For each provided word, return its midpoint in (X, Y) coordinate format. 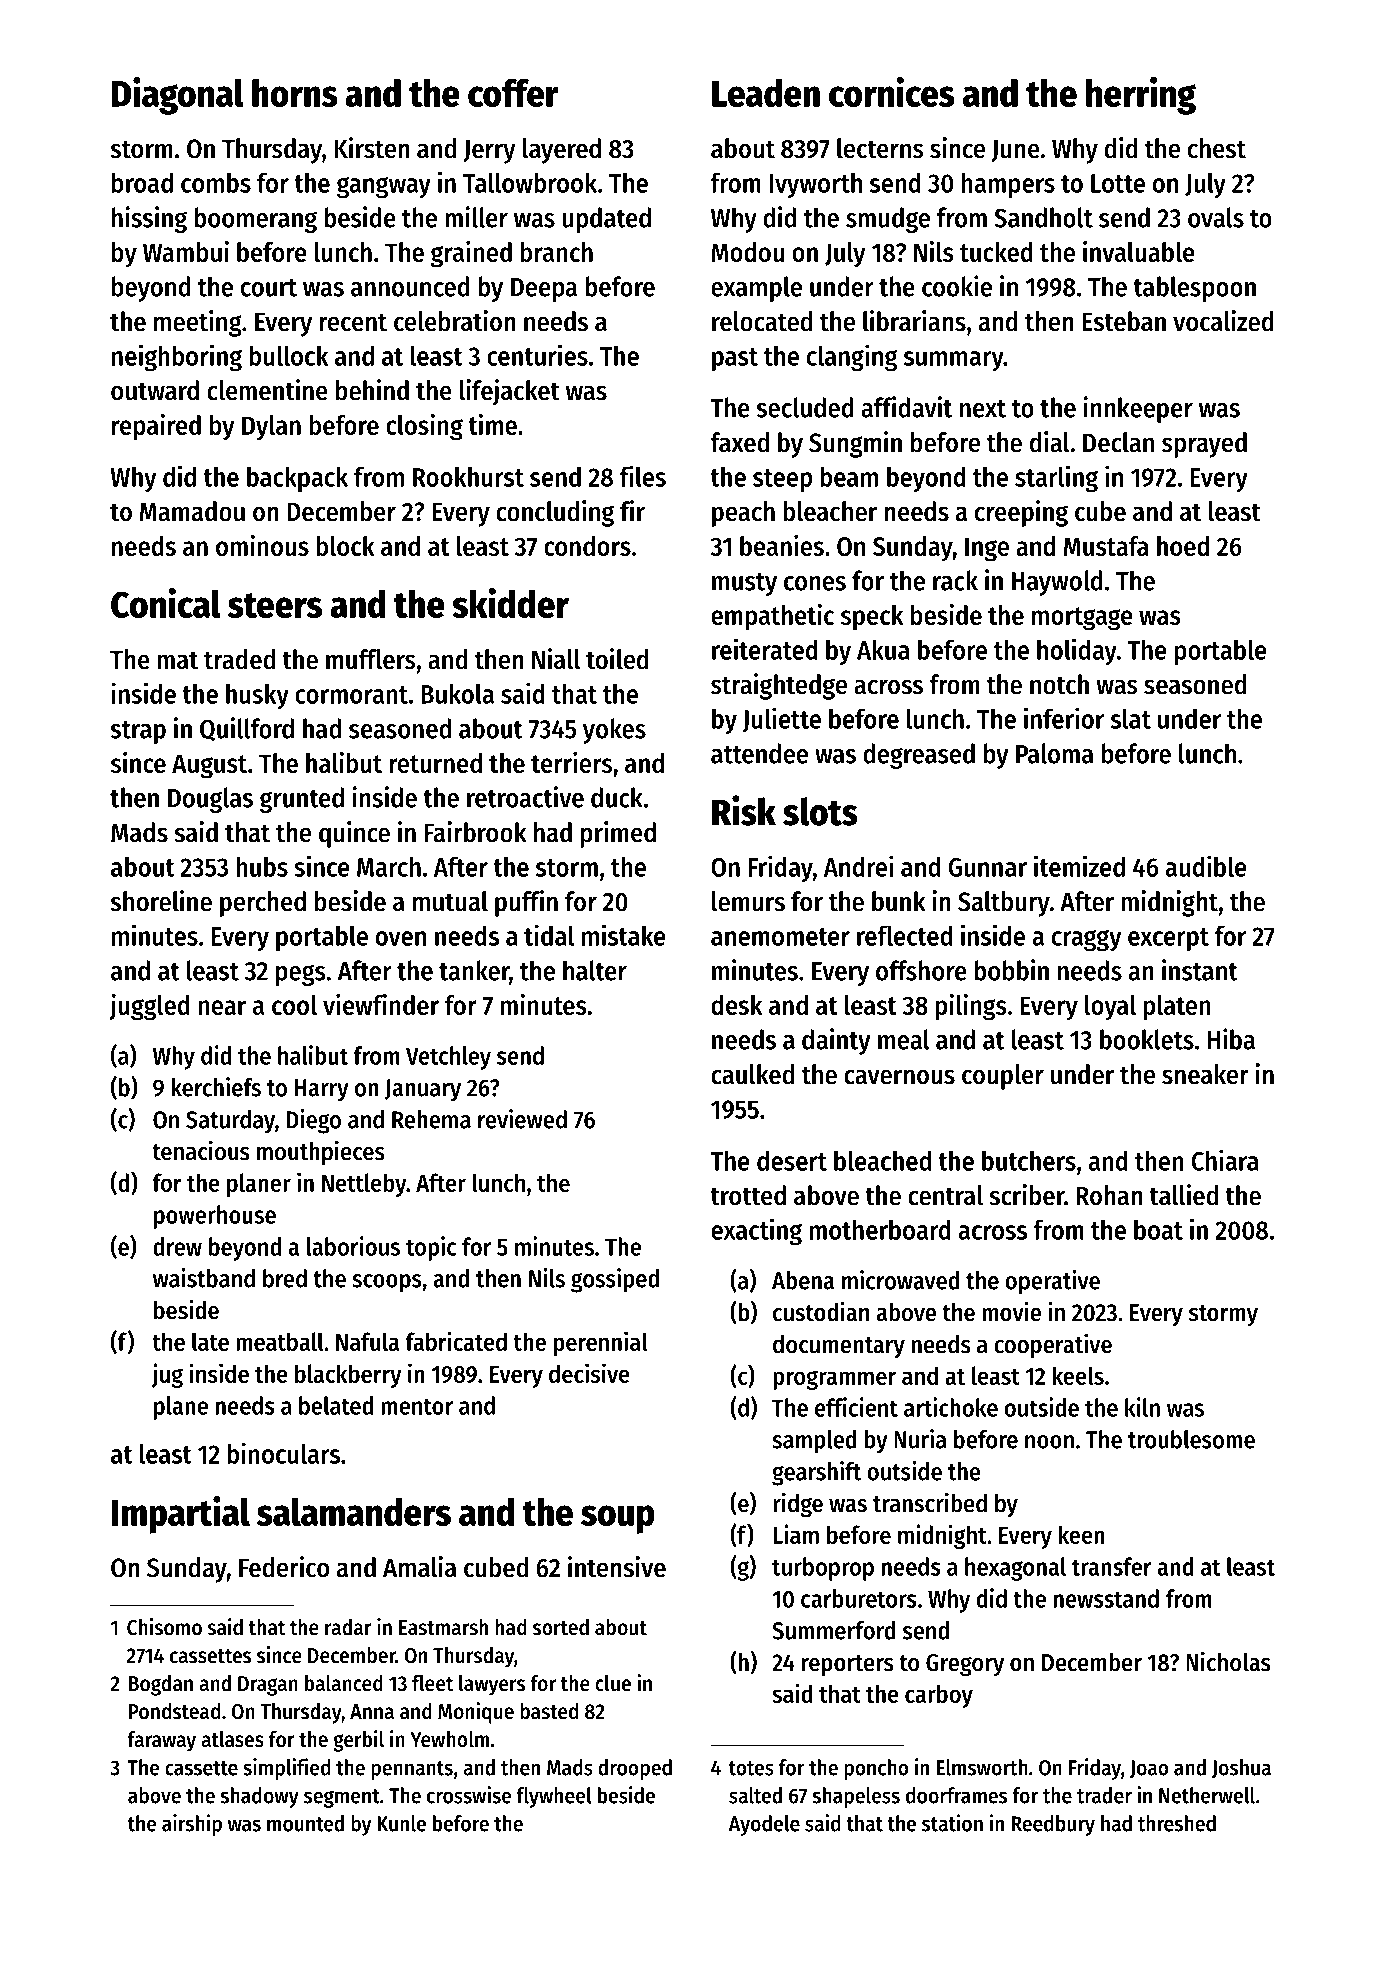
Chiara (1225, 1160)
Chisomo (164, 1627)
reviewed (522, 1119)
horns (295, 93)
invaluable (1139, 251)
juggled (149, 1007)
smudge (888, 220)
